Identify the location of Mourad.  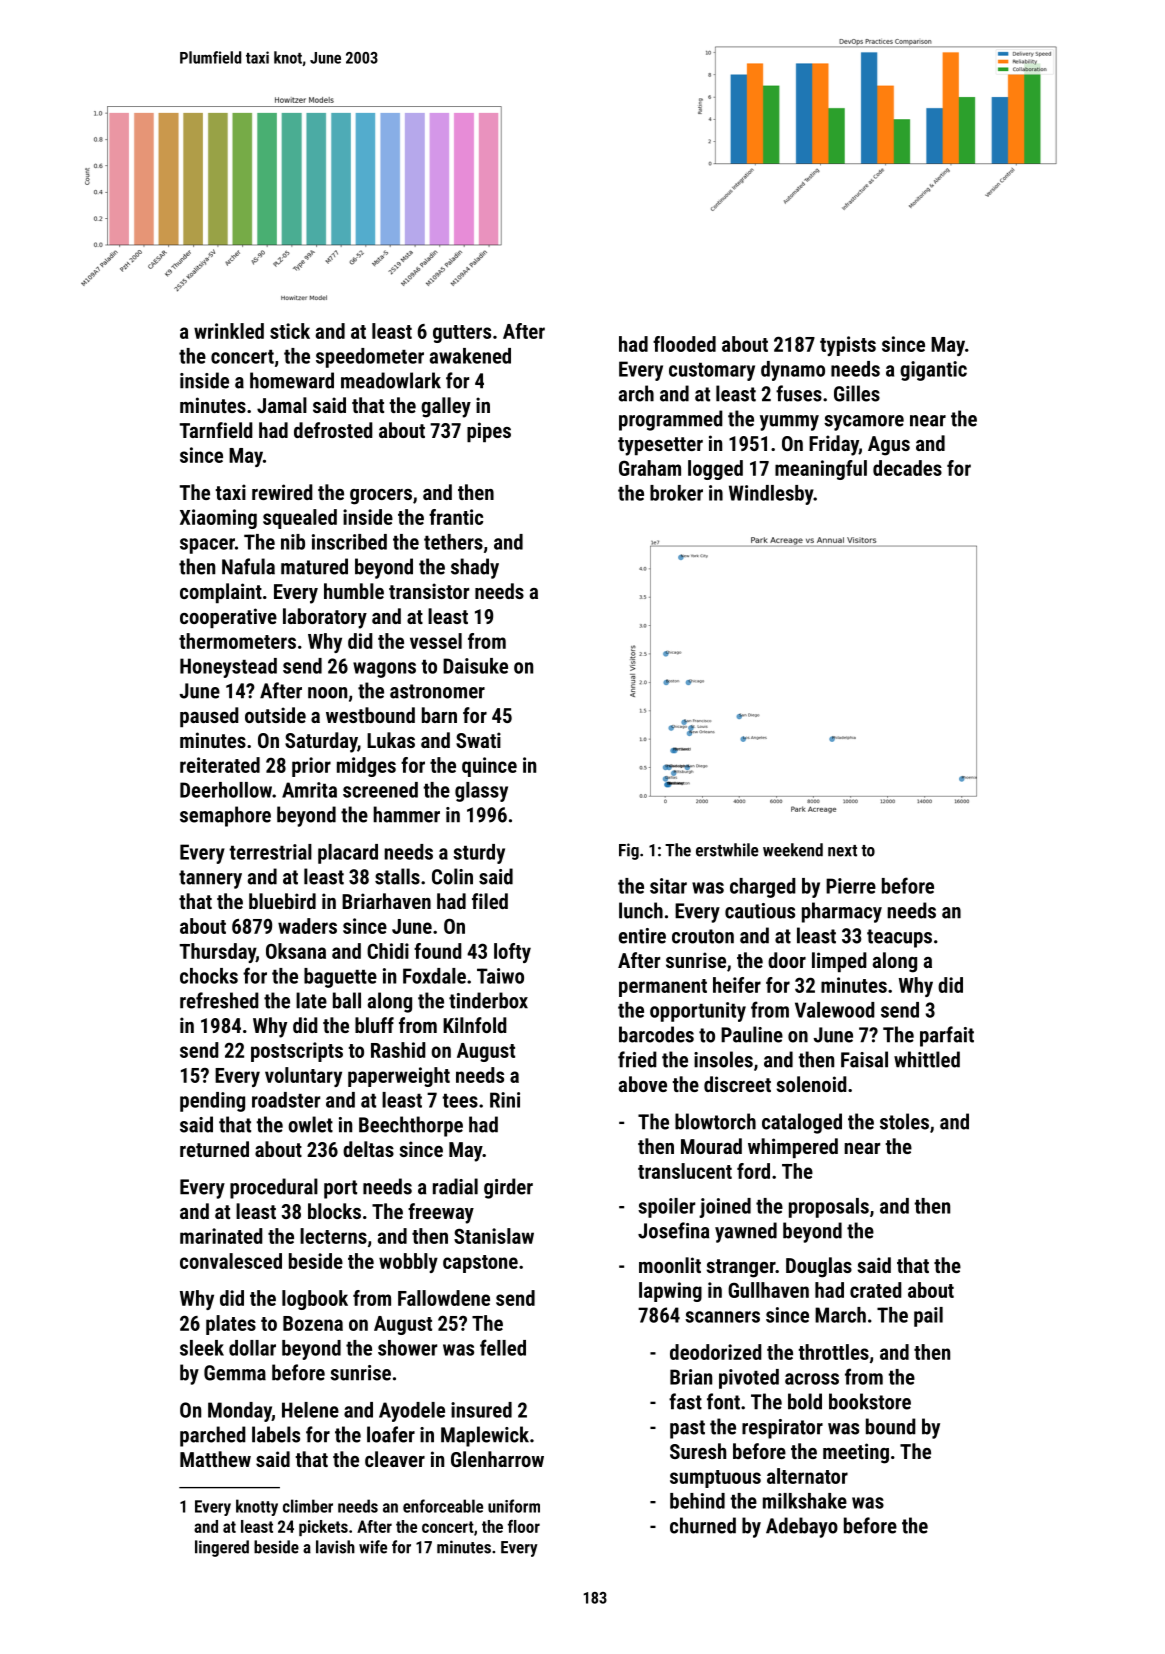
(711, 1146).
